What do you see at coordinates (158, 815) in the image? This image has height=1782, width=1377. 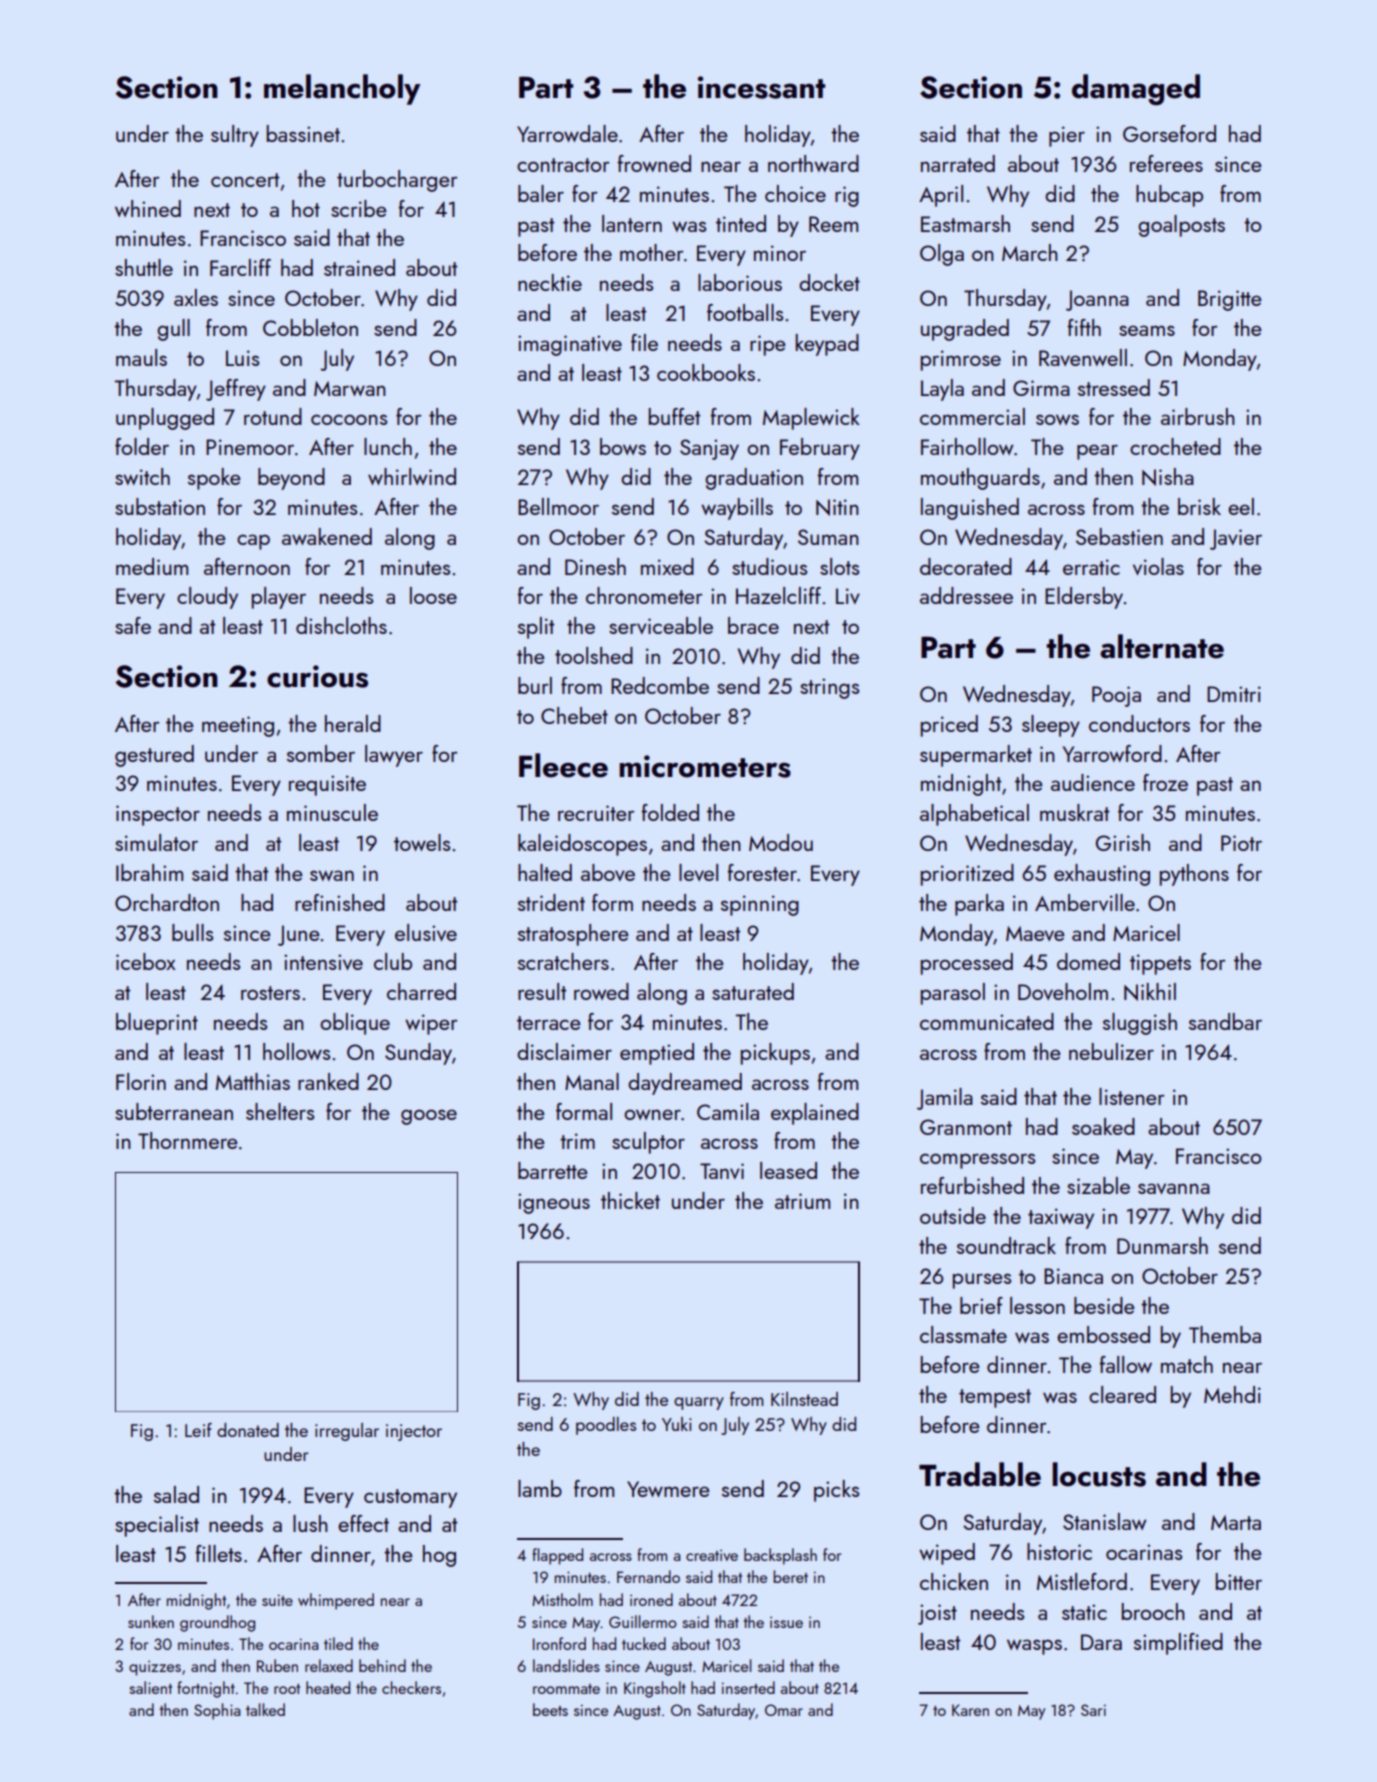 I see `inspector` at bounding box center [158, 815].
